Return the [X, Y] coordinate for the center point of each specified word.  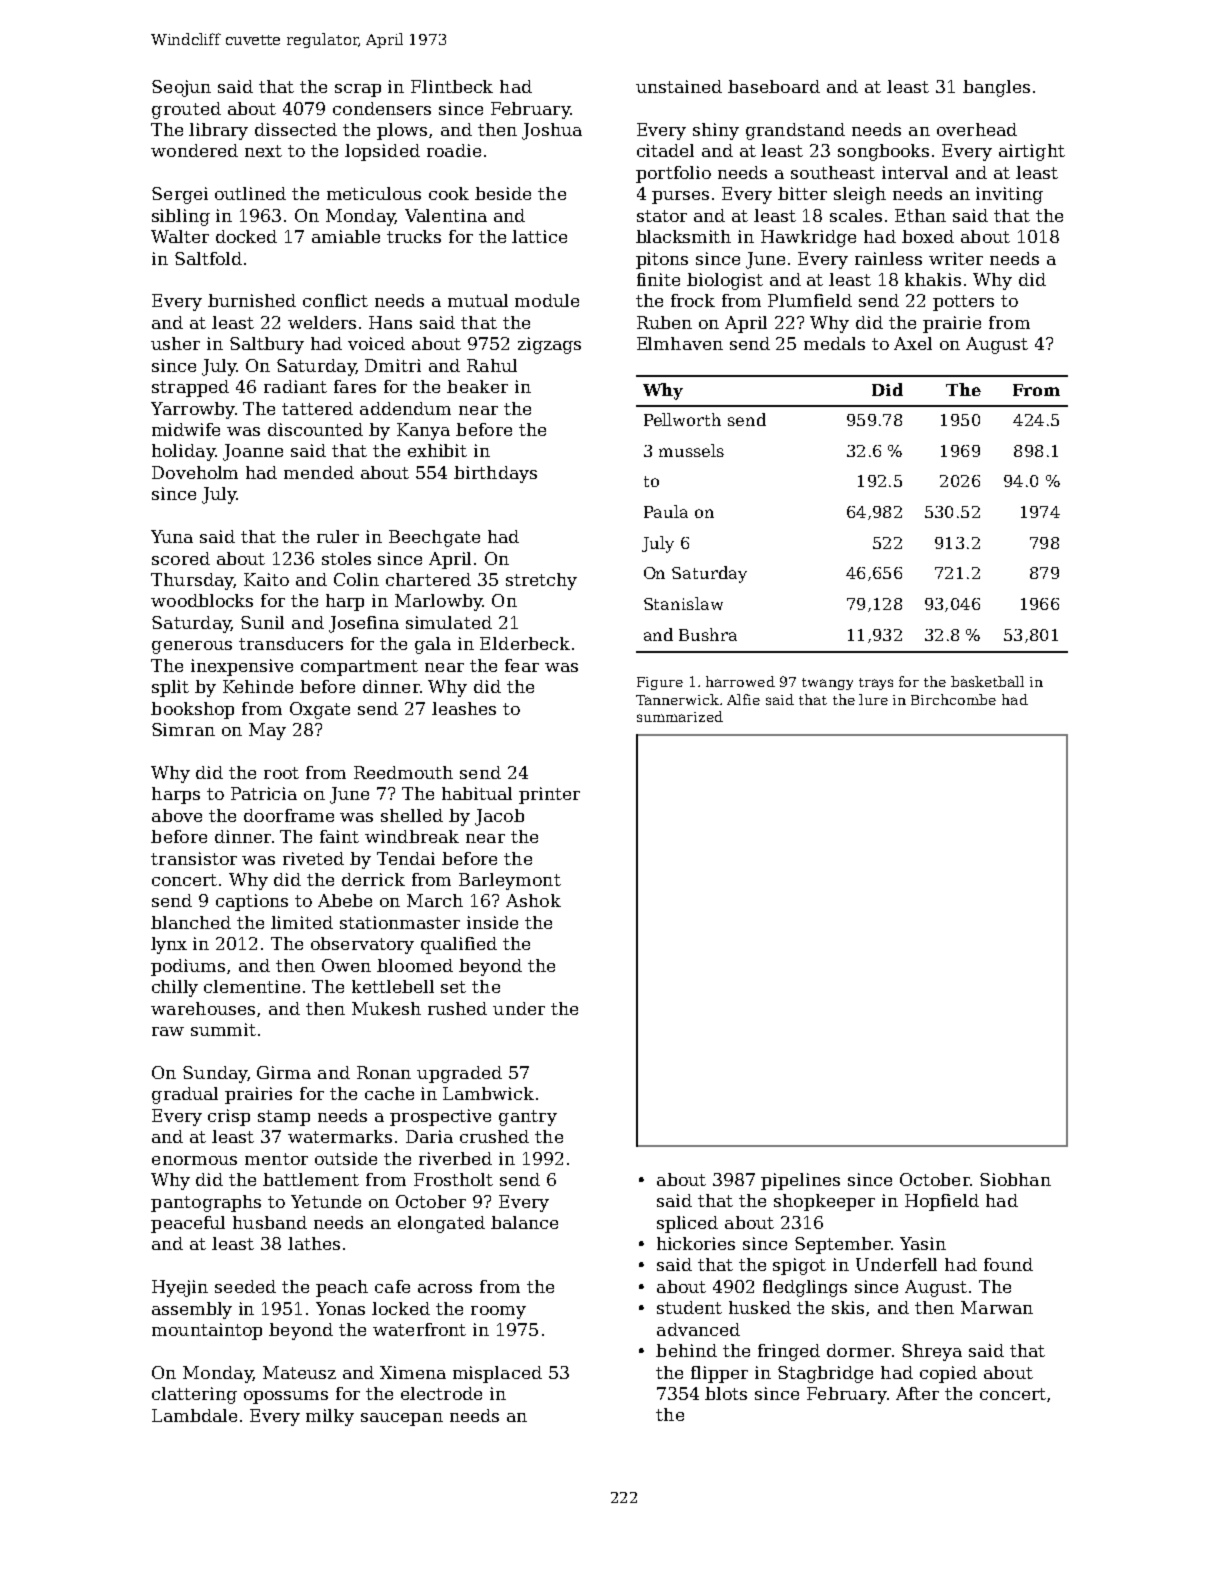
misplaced [497, 1374]
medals [834, 343]
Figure [660, 683]
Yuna [172, 536]
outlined [250, 193]
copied [948, 1374]
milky [330, 1417]
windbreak [412, 836]
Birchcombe [953, 699]
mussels [691, 450]
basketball [987, 681]
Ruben [664, 322]
